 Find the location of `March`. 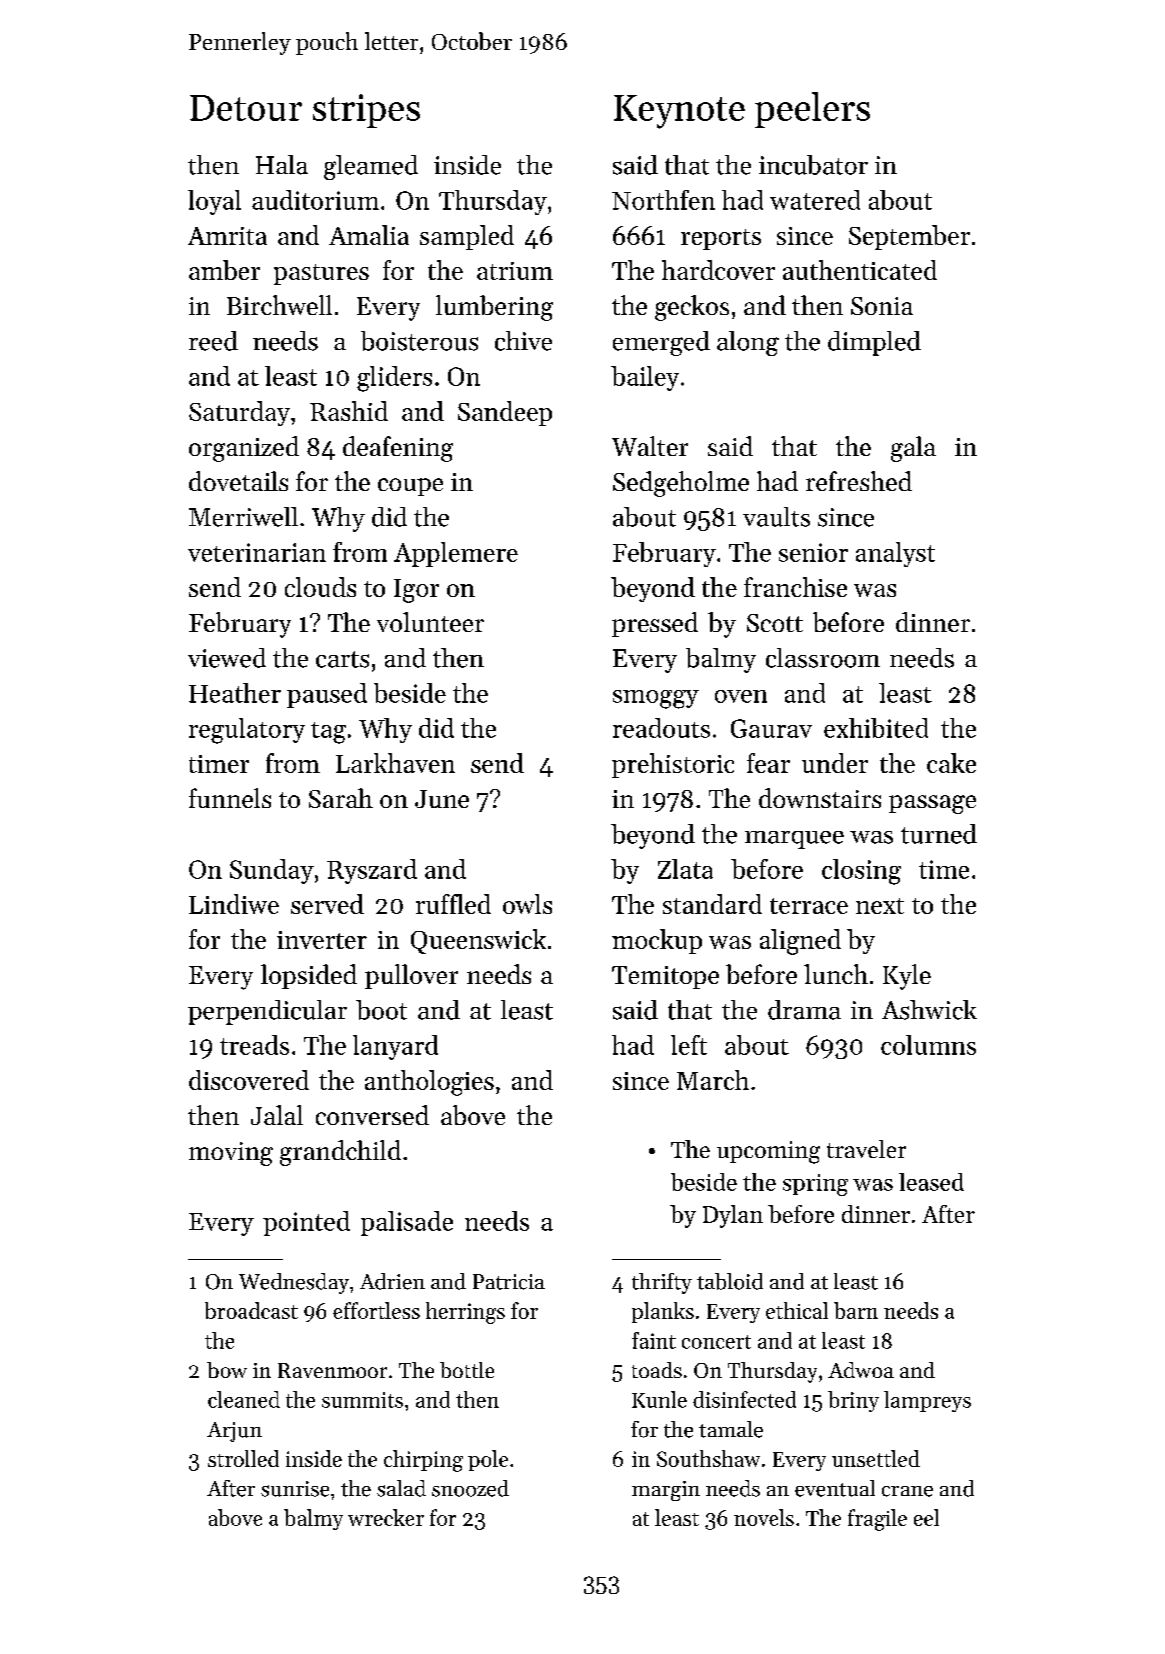

March is located at coordinates (713, 1080).
